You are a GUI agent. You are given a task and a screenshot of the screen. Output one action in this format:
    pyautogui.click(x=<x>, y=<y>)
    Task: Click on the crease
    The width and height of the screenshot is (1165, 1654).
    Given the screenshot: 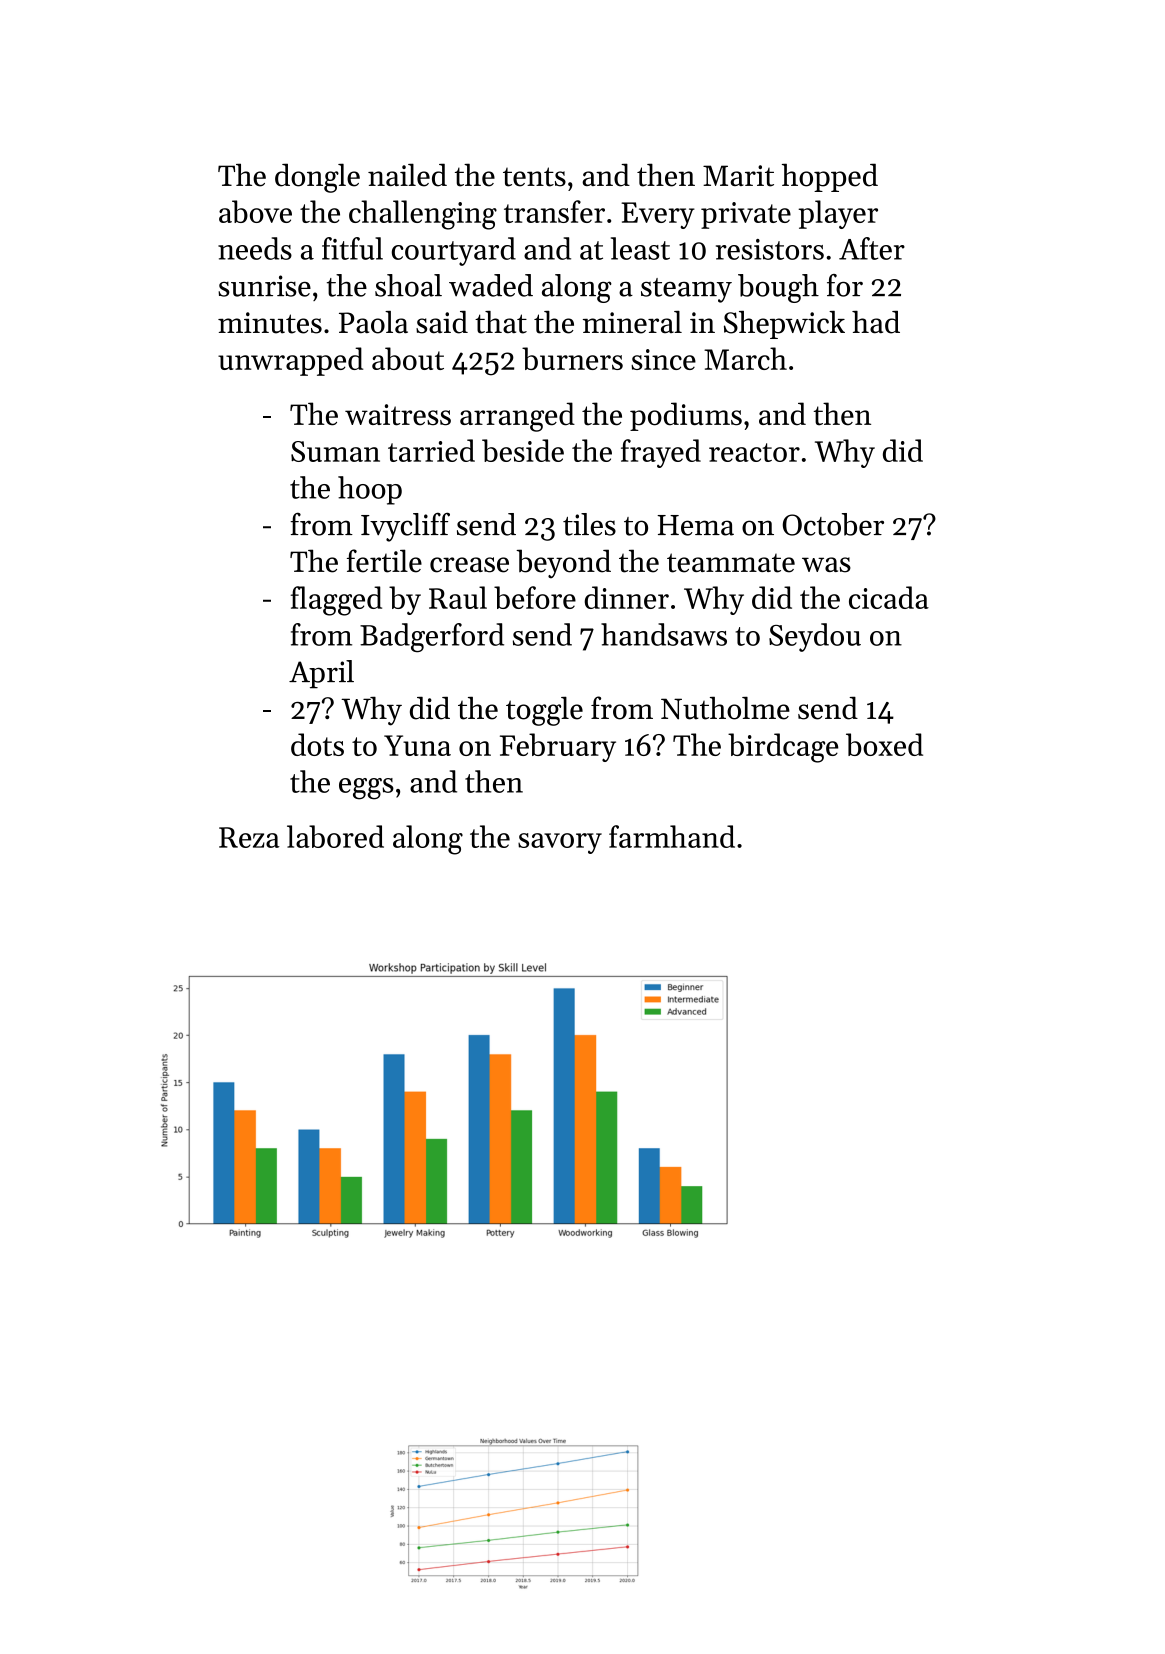 What is the action you would take?
    pyautogui.click(x=469, y=565)
